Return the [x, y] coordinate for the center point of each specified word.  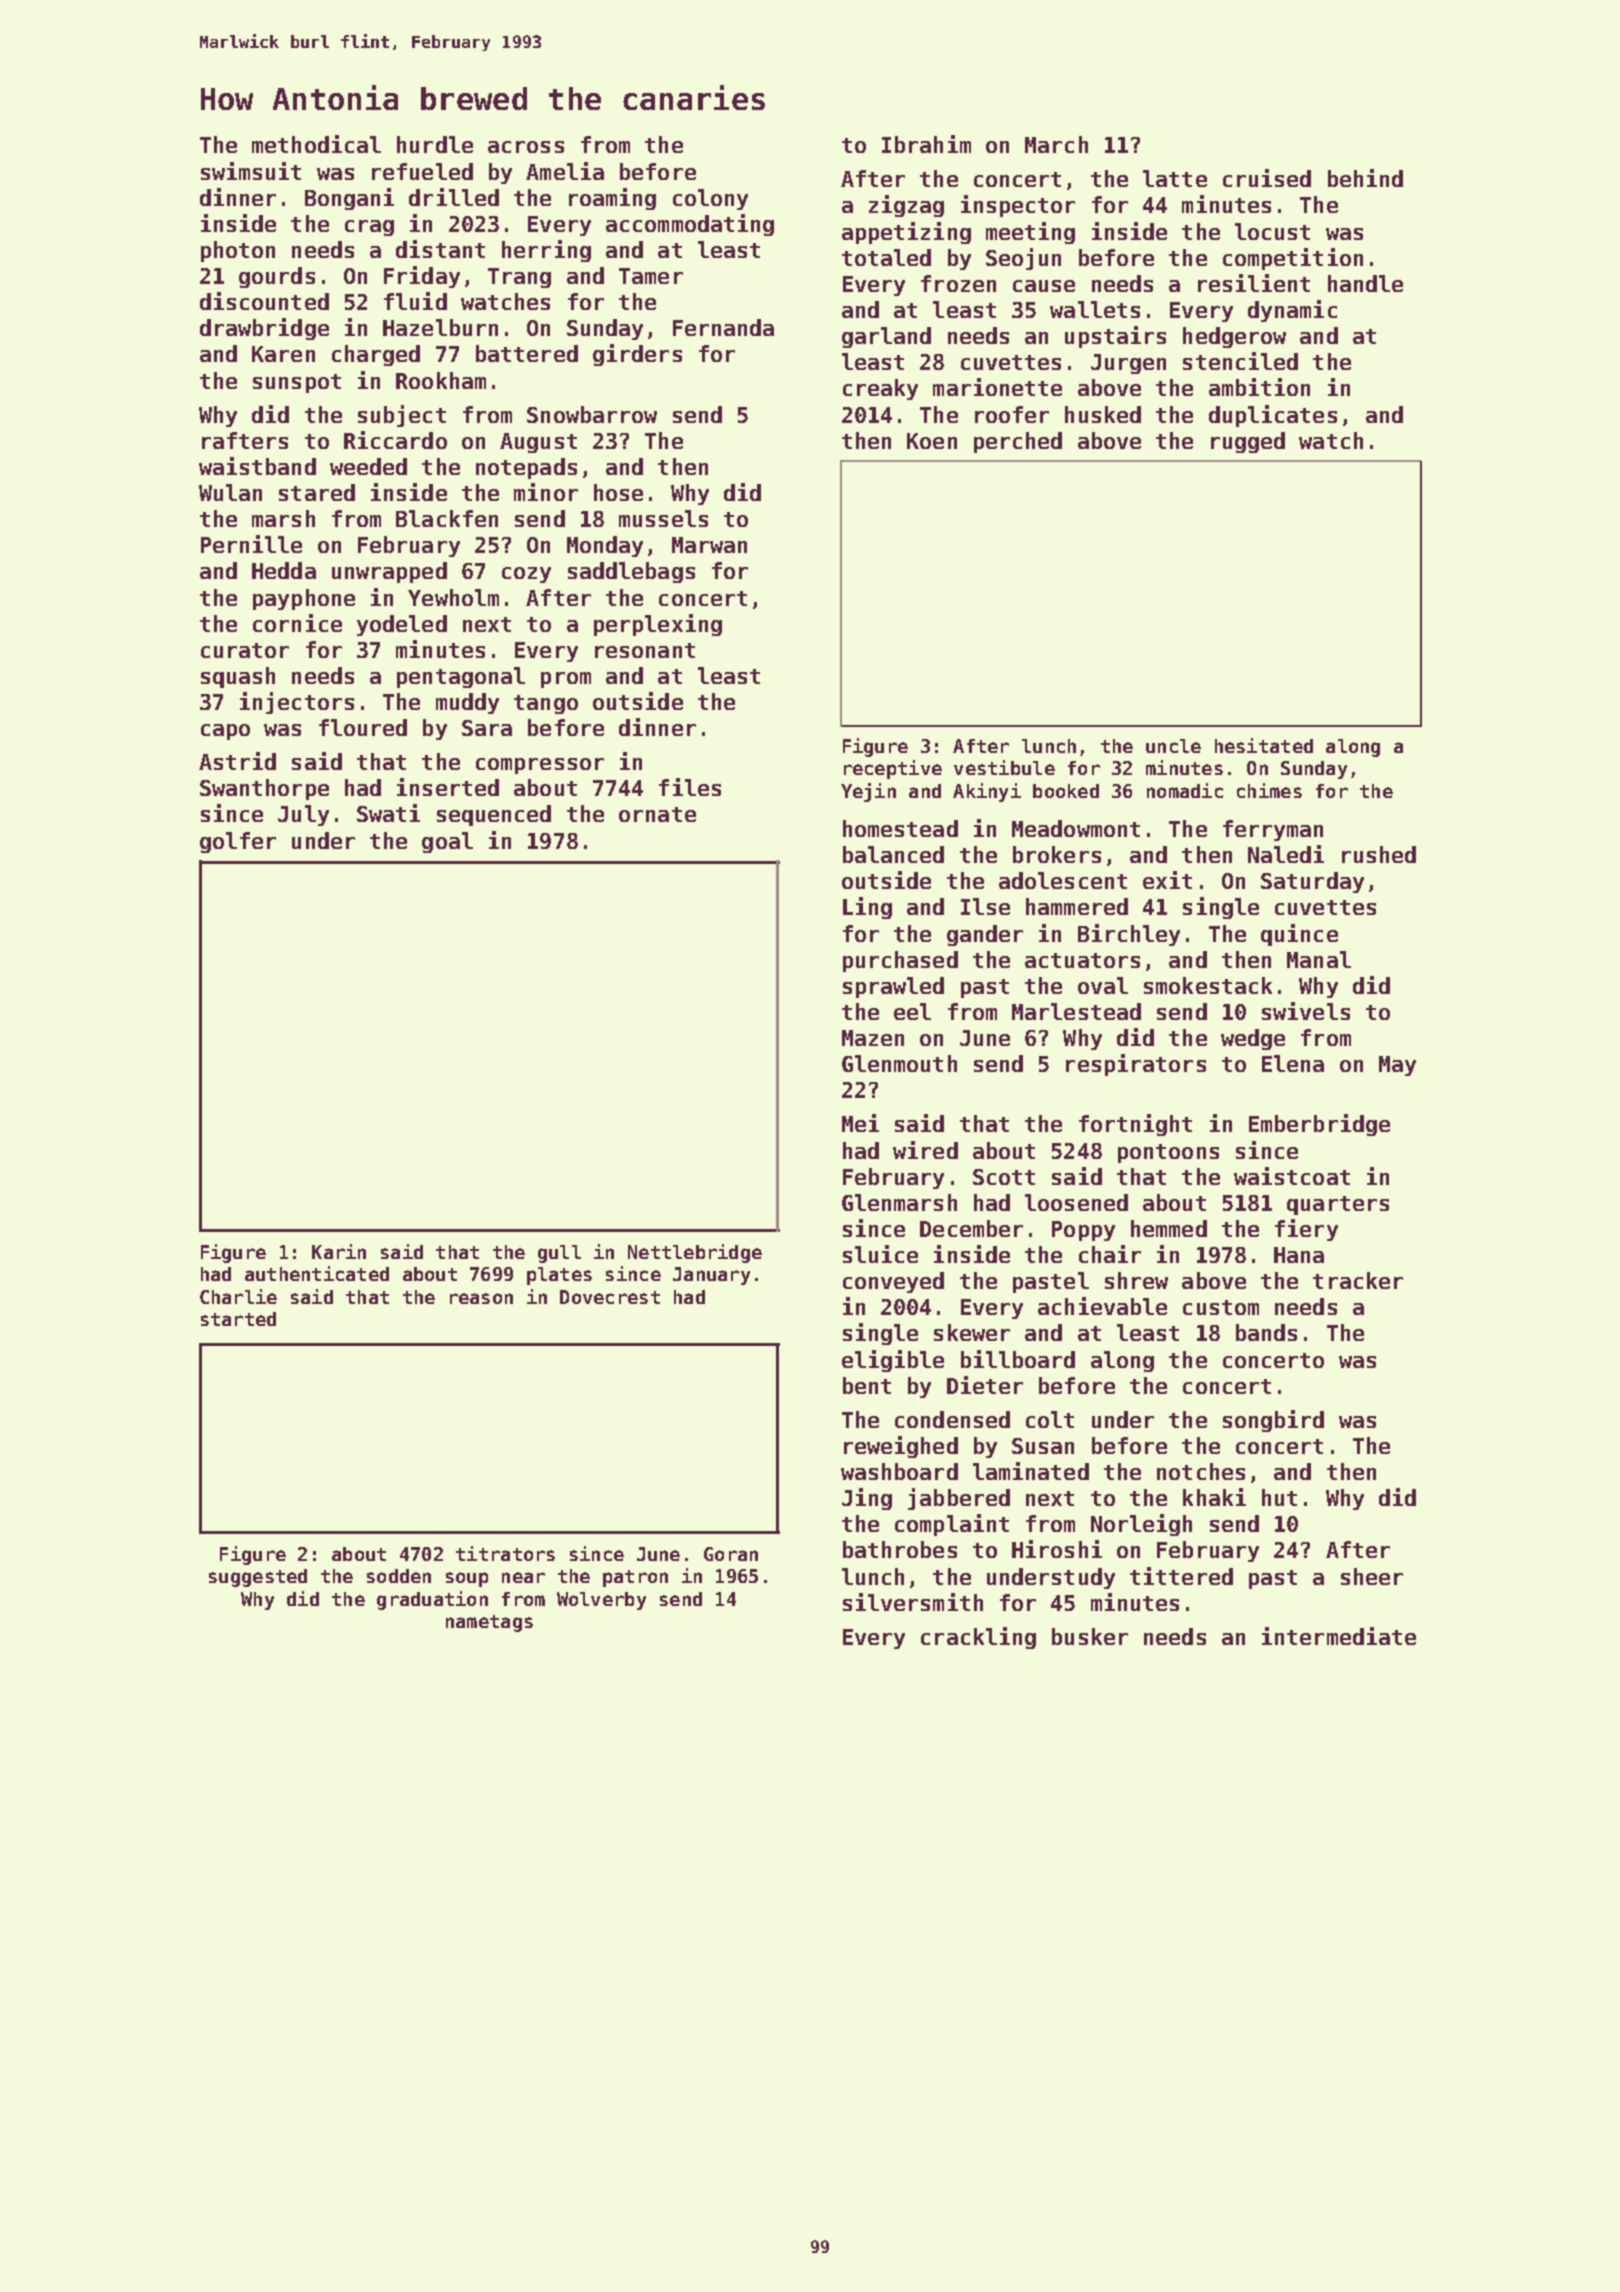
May [1397, 1066]
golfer [238, 842]
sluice [880, 1254]
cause [1044, 286]
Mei [860, 1123]
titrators [505, 1553]
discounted [264, 301]
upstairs [1115, 337]
